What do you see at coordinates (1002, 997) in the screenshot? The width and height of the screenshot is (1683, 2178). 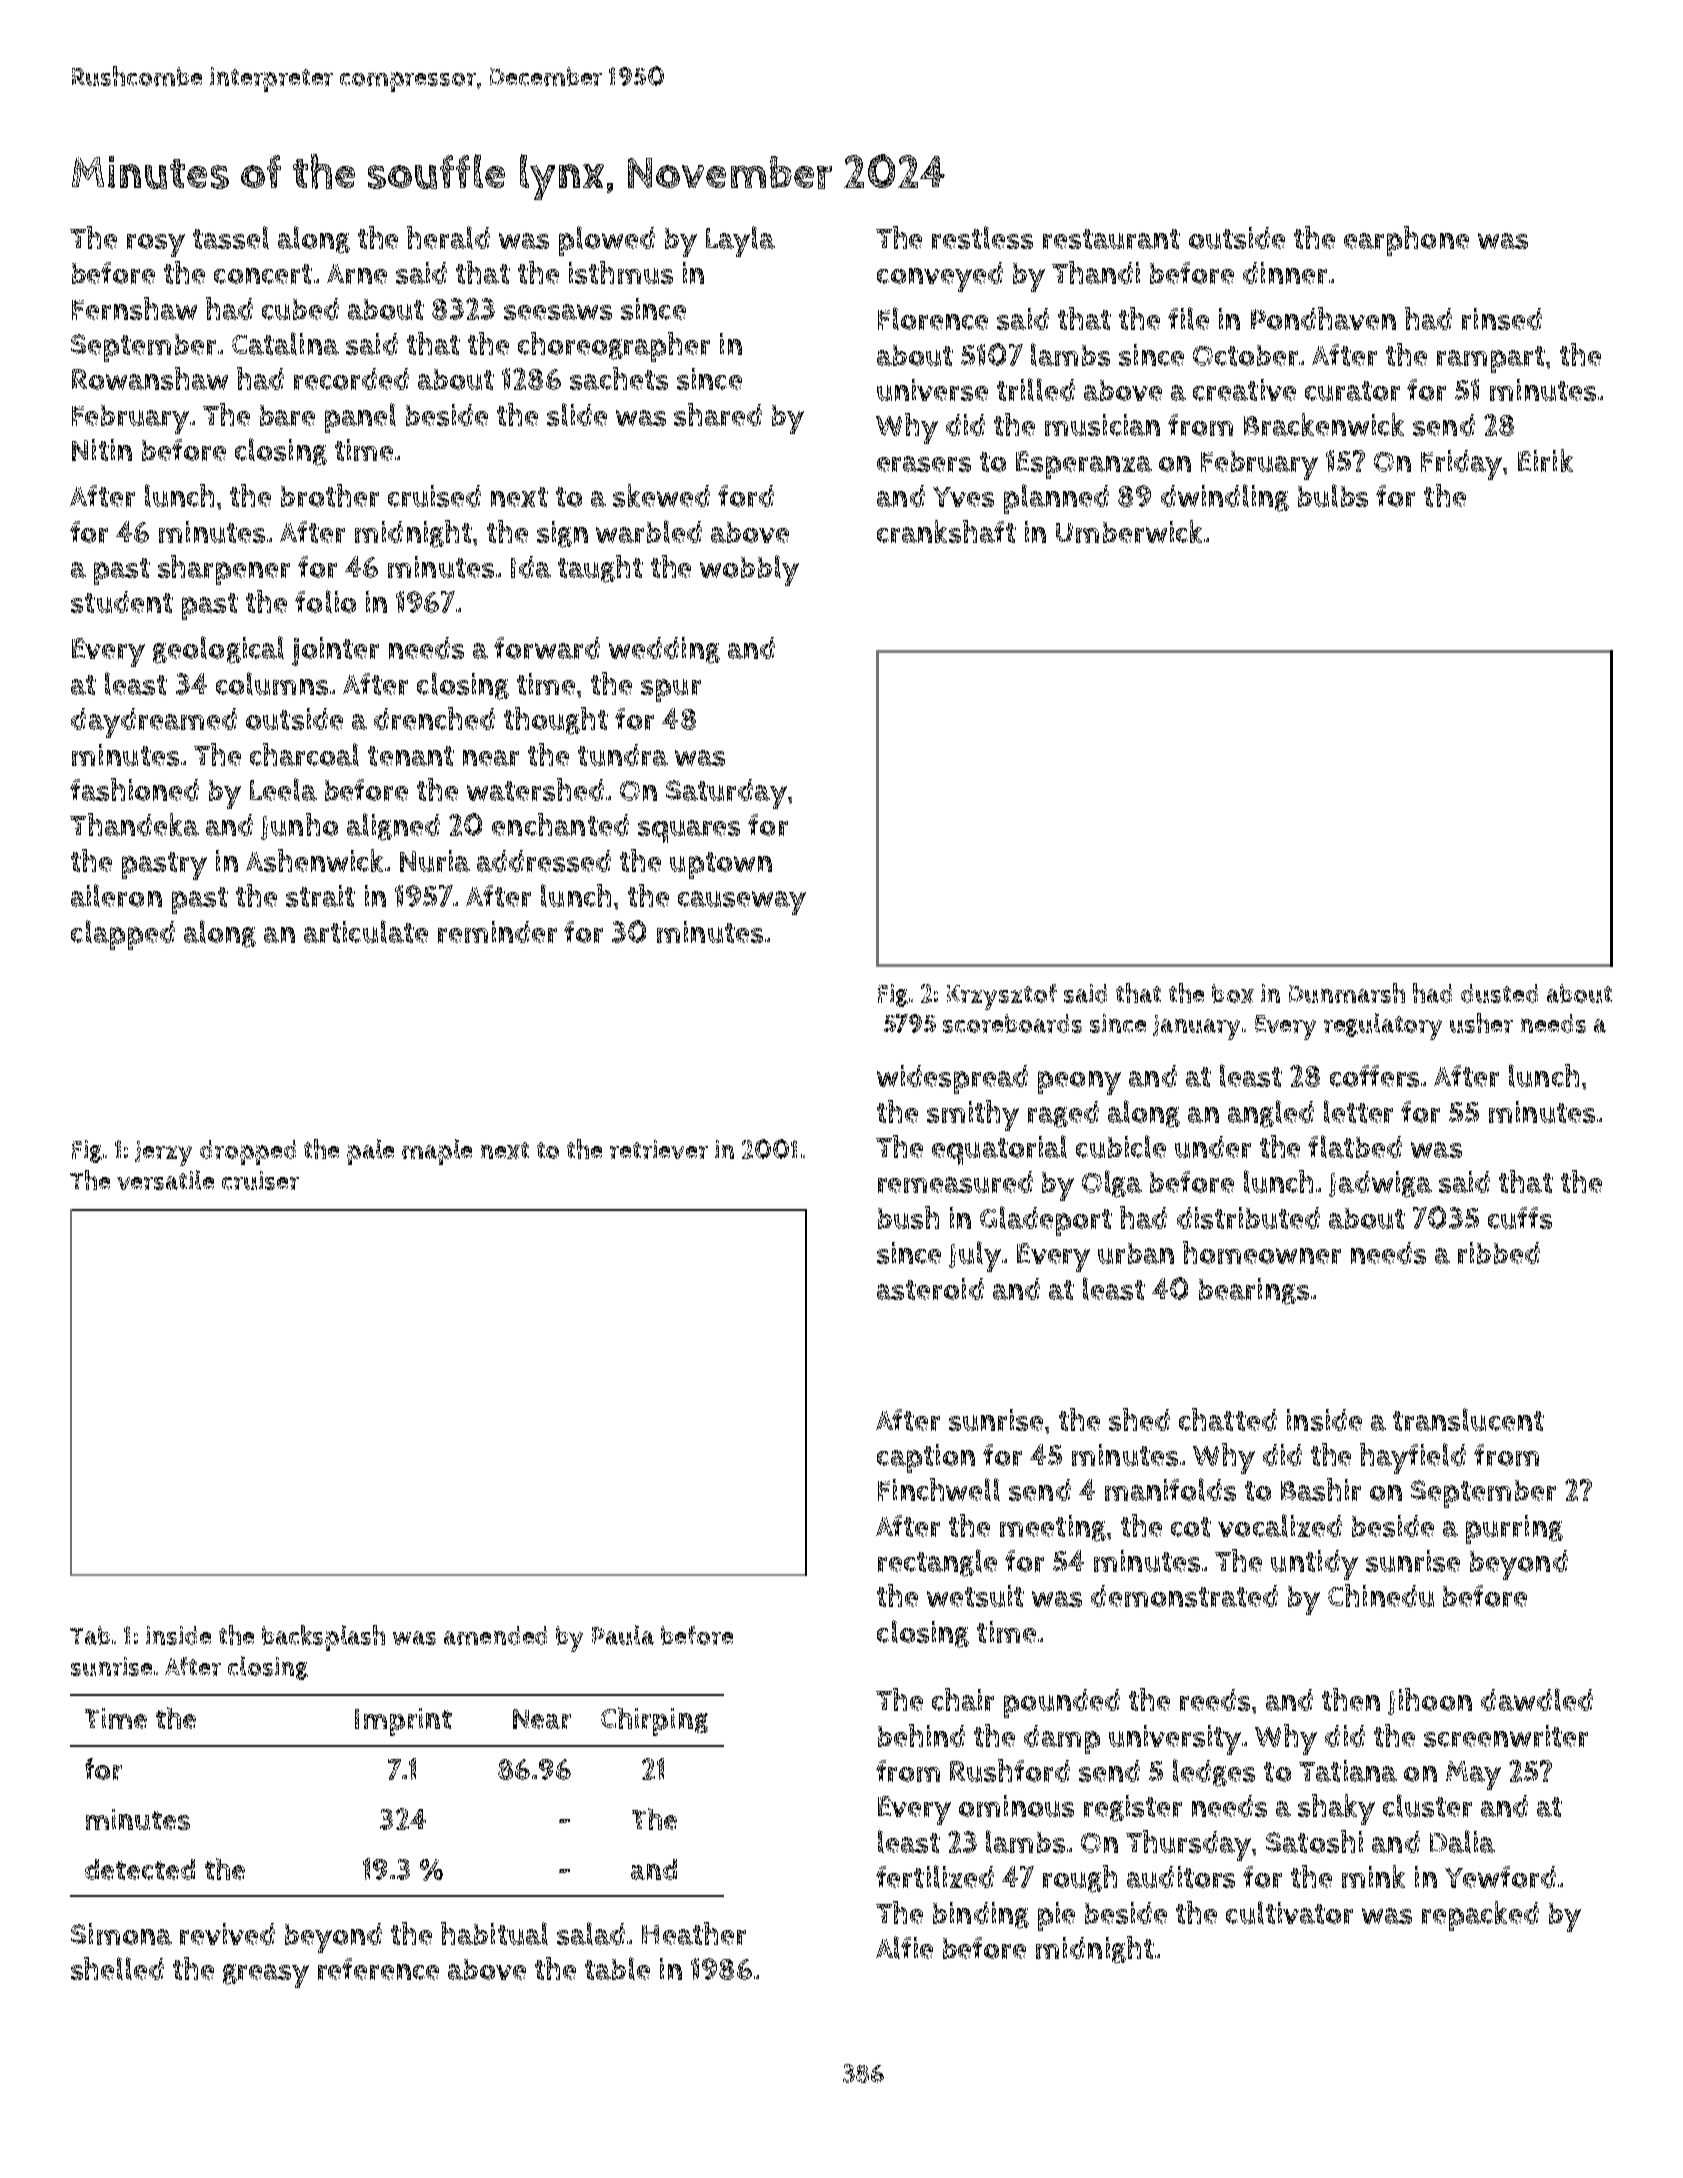 I see `Krzysztof` at bounding box center [1002, 997].
